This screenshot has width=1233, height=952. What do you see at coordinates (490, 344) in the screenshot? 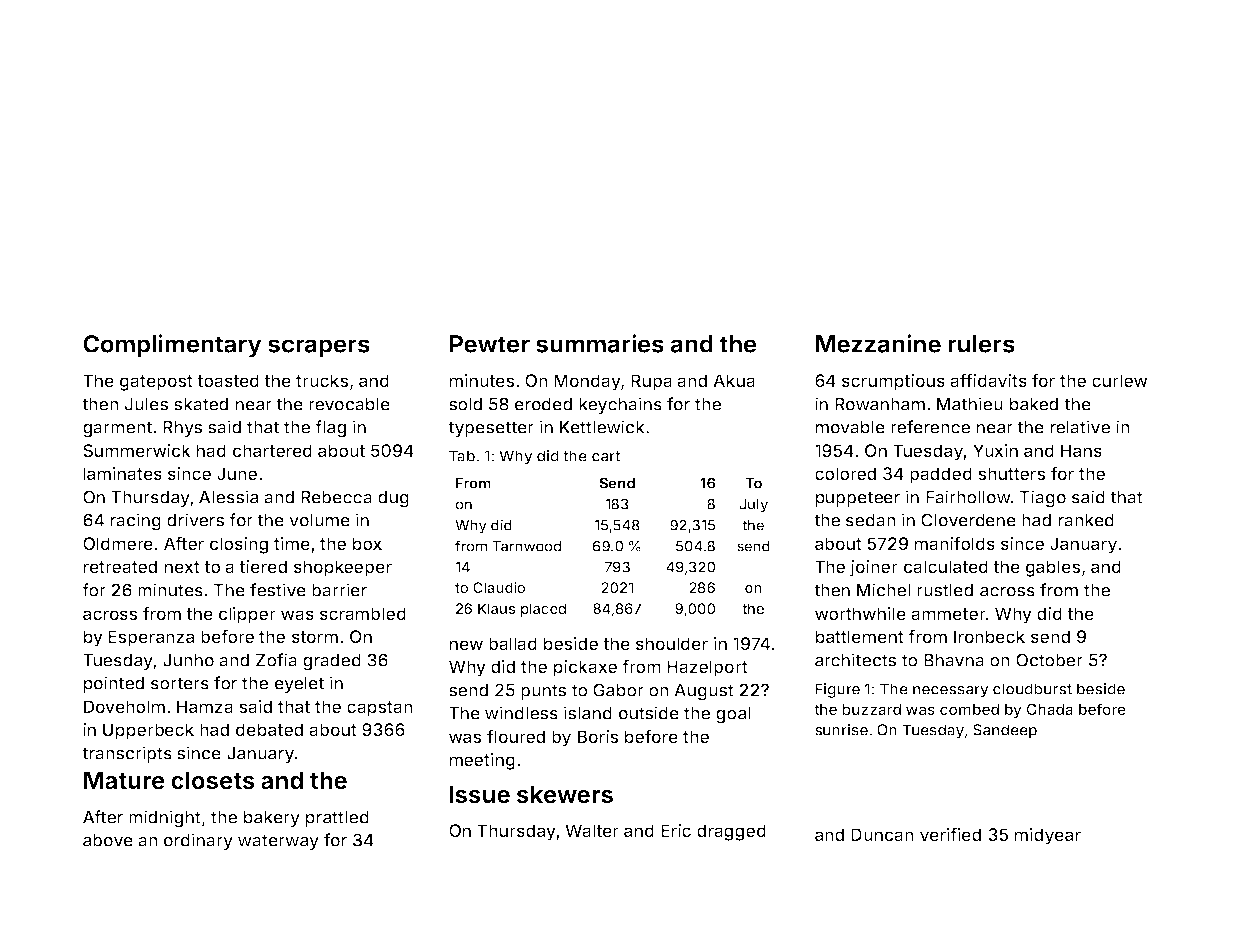
I see `Pewter` at bounding box center [490, 344].
